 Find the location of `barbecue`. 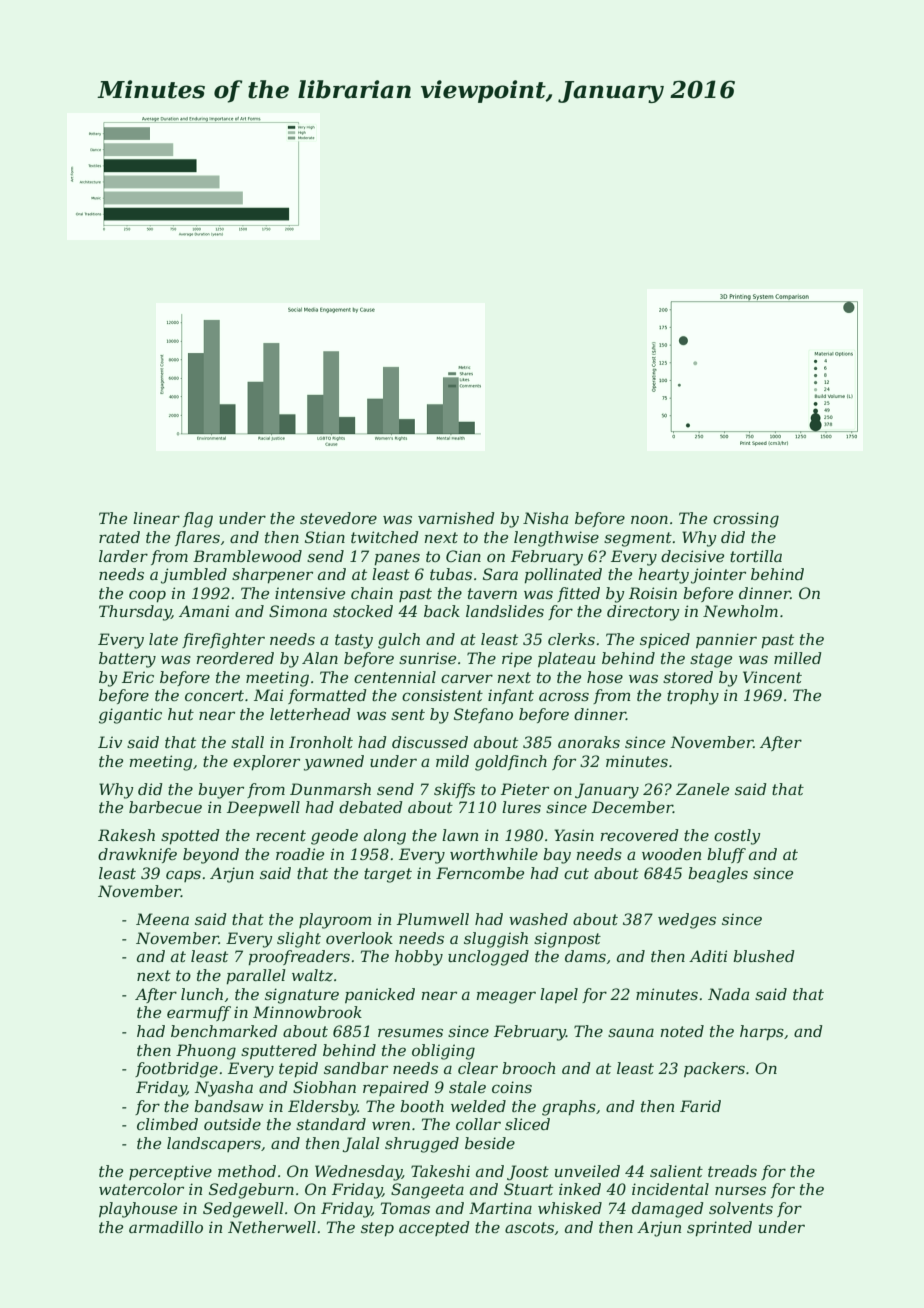

barbecue is located at coordinates (165, 807).
